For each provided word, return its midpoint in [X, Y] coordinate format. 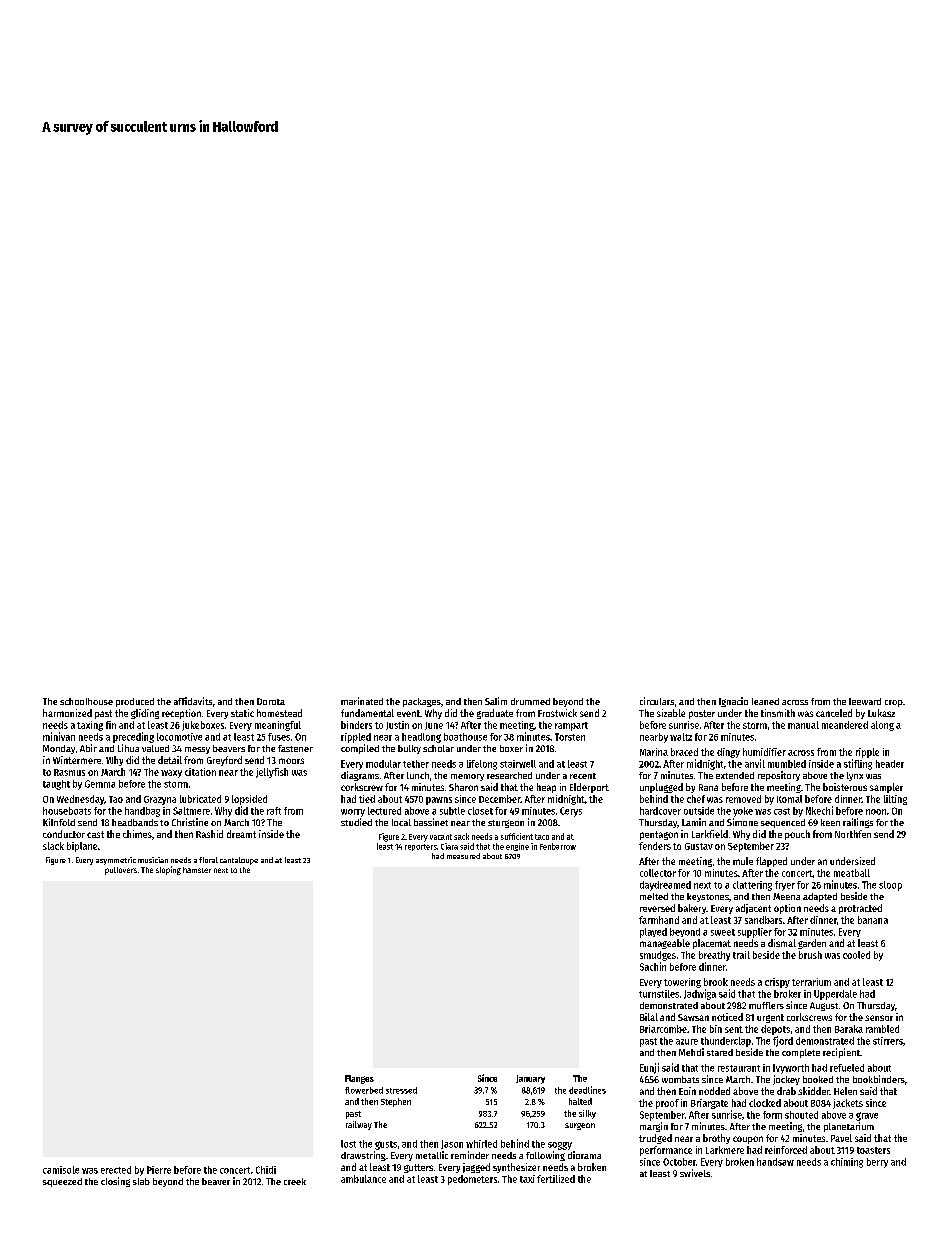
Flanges [359, 1079]
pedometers [472, 1180]
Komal [789, 799]
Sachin [653, 966]
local [401, 822]
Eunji [649, 1068]
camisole [61, 1170]
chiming [847, 1163]
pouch [797, 835]
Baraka [849, 1029]
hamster [197, 870]
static [242, 713]
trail [741, 955]
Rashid [209, 834]
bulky [409, 749]
